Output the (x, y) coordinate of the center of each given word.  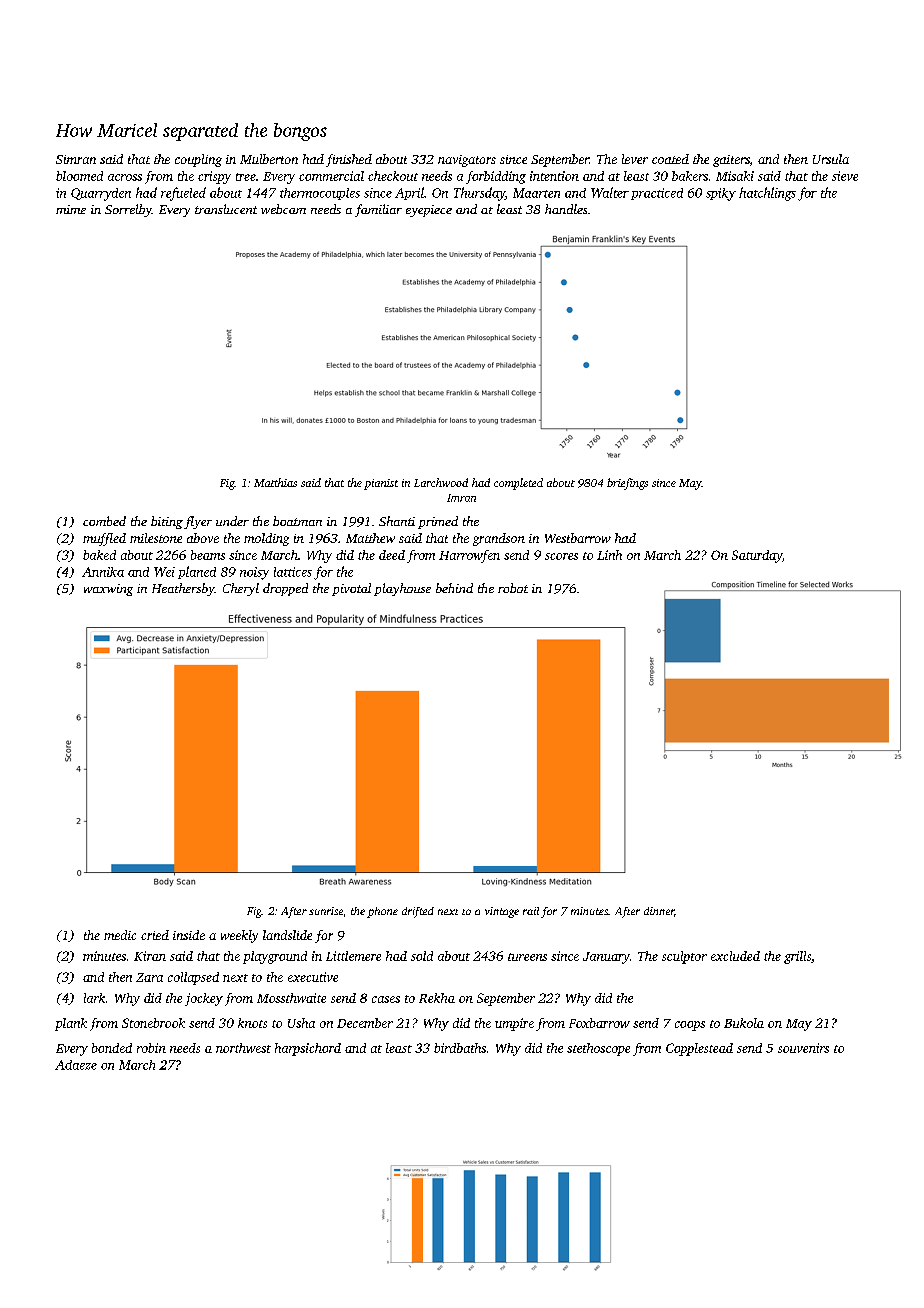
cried (155, 935)
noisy (254, 573)
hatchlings (767, 194)
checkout (393, 176)
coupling (198, 160)
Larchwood (441, 482)
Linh (609, 555)
